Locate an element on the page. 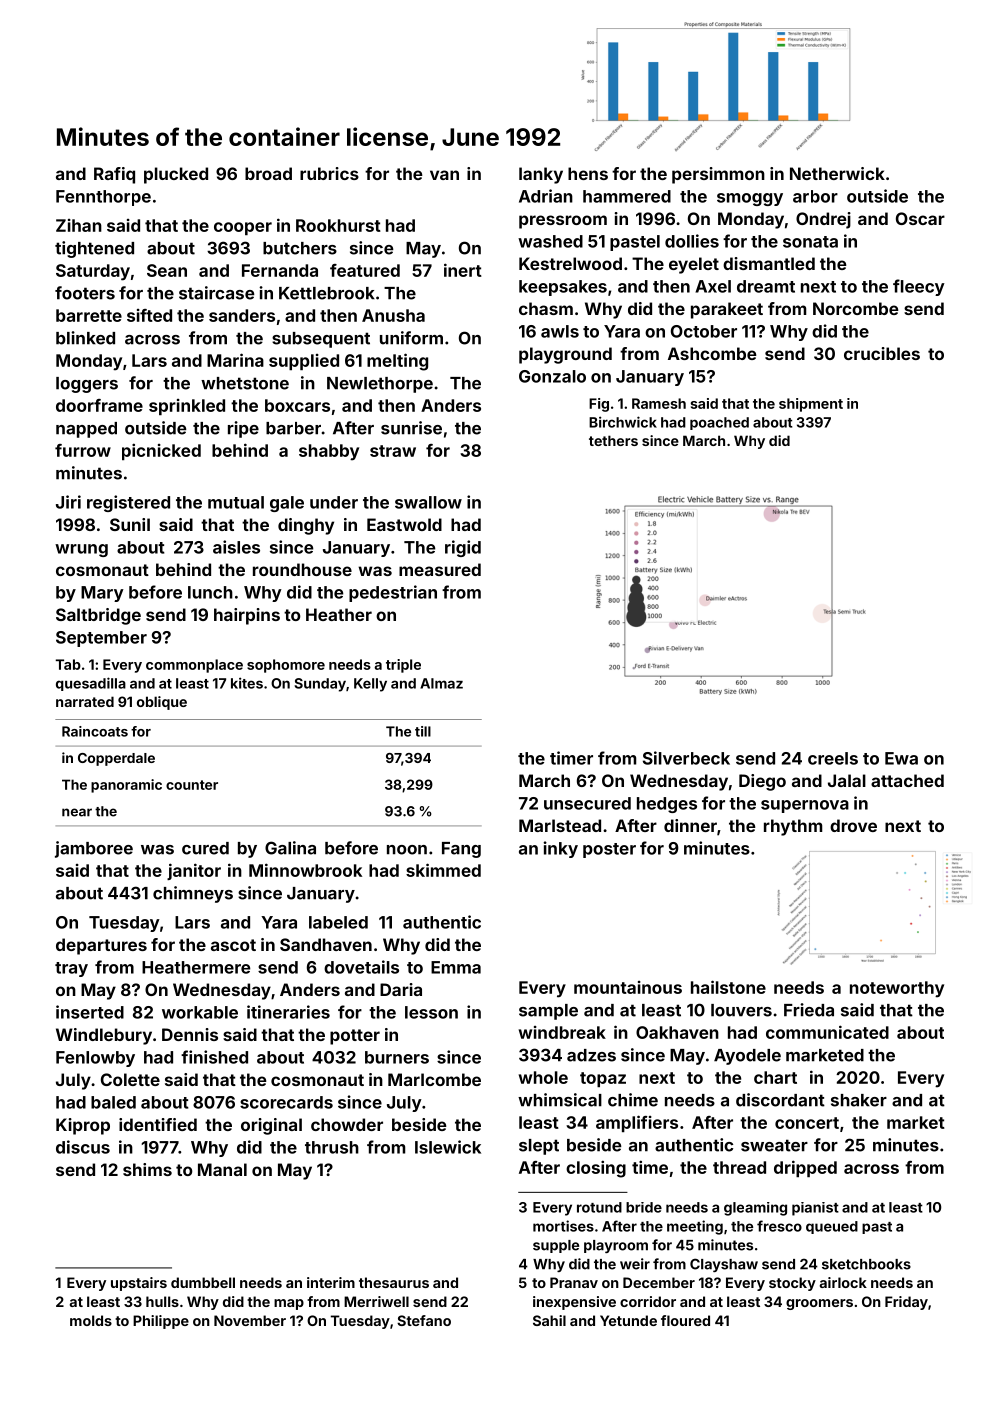 The image size is (1000, 1421). departures is located at coordinates (101, 946).
